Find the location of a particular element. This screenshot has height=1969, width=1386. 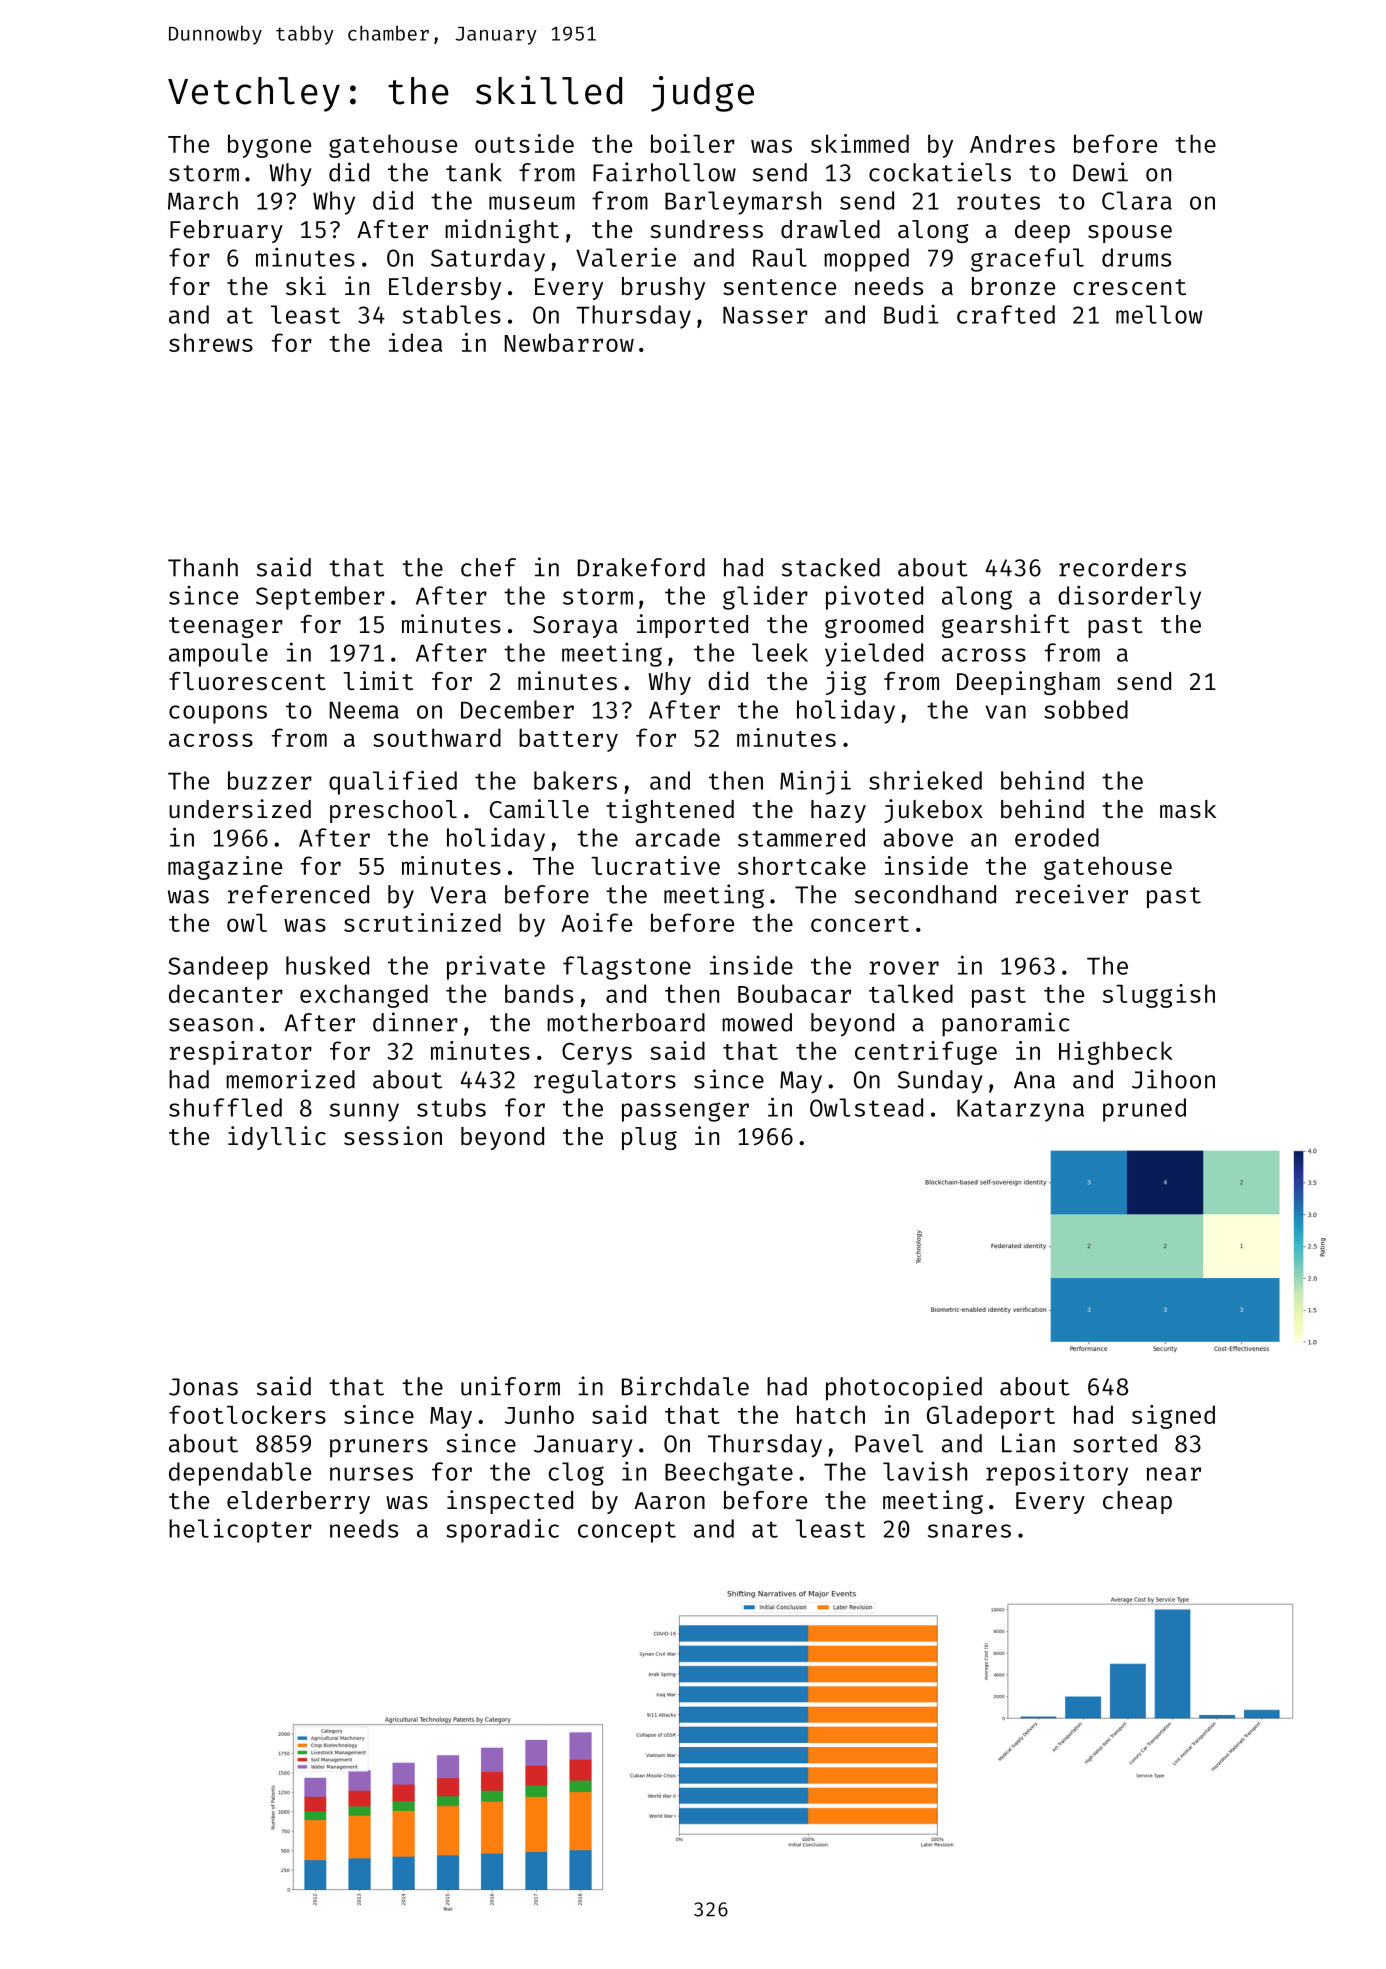

battery is located at coordinates (568, 740).
